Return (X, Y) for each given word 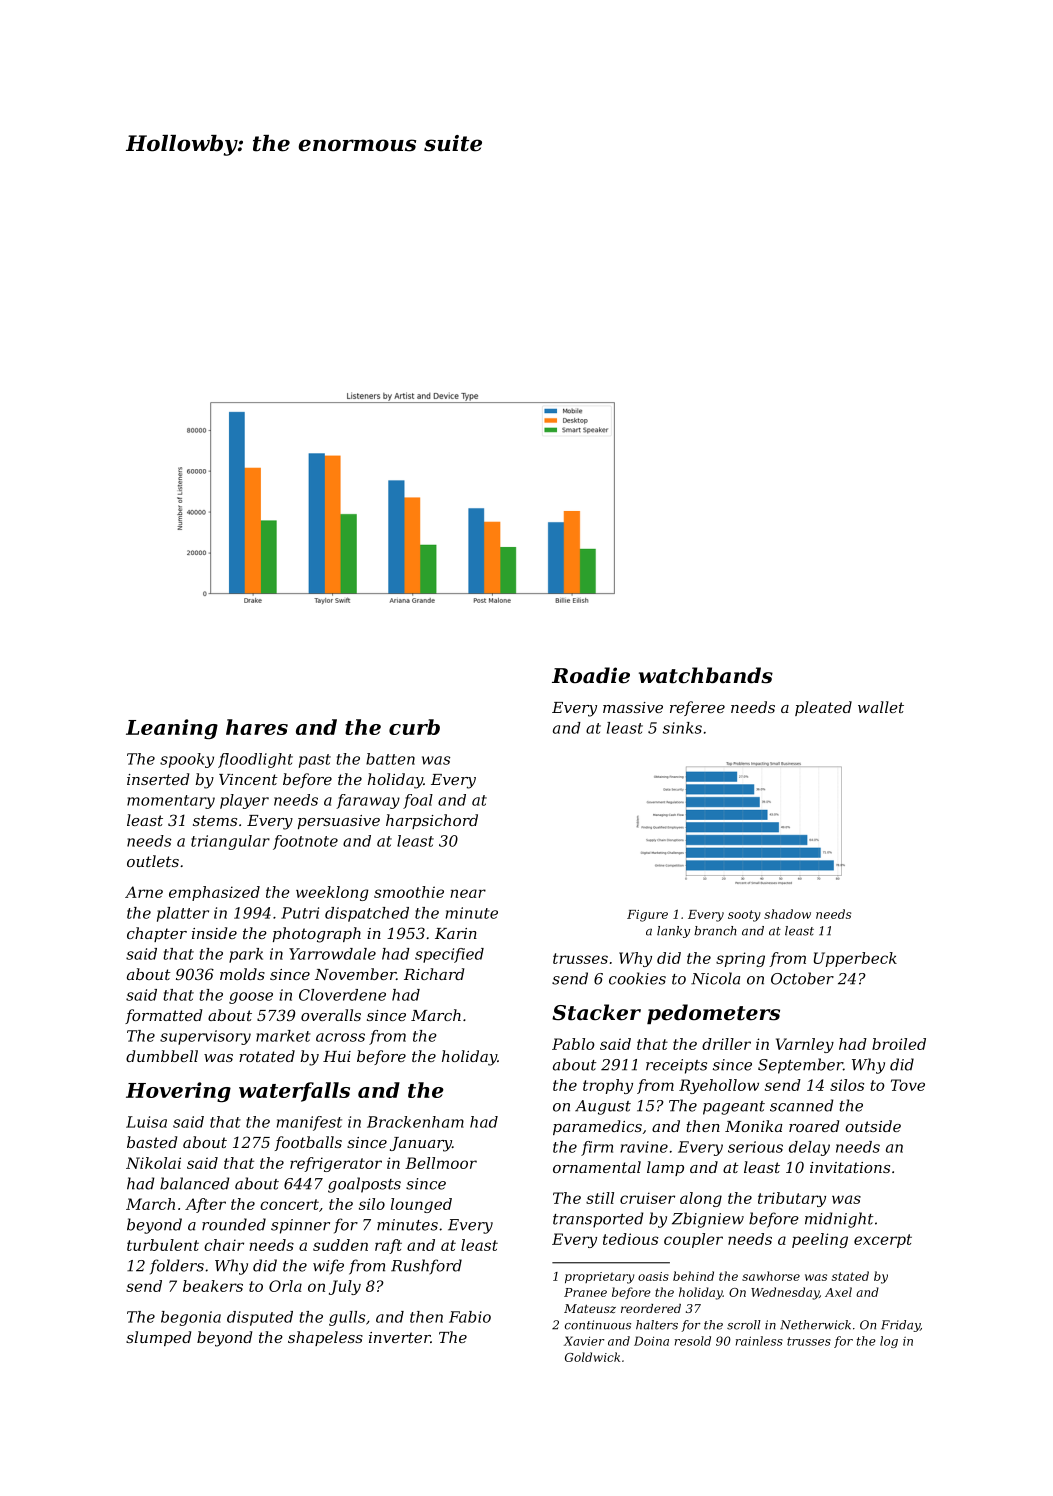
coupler (693, 1240)
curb (414, 727)
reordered (651, 1308)
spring (740, 959)
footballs (308, 1143)
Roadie (591, 675)
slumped (158, 1338)
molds (242, 974)
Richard (434, 974)
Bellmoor (441, 1163)
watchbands (706, 675)
